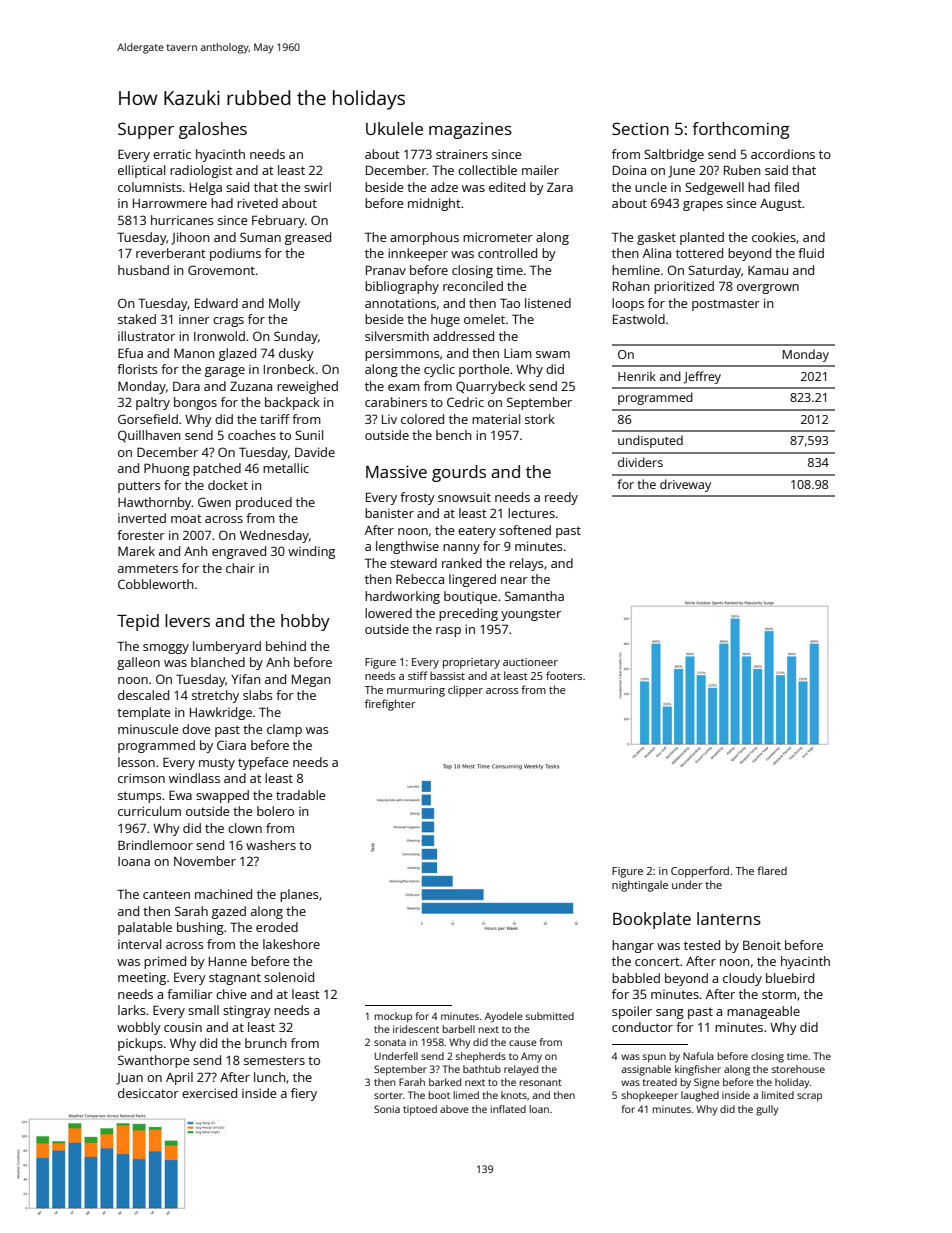 The height and width of the page is (1233, 952). Describe the element at coordinates (798, 1069) in the page. I see `storehouse` at that location.
